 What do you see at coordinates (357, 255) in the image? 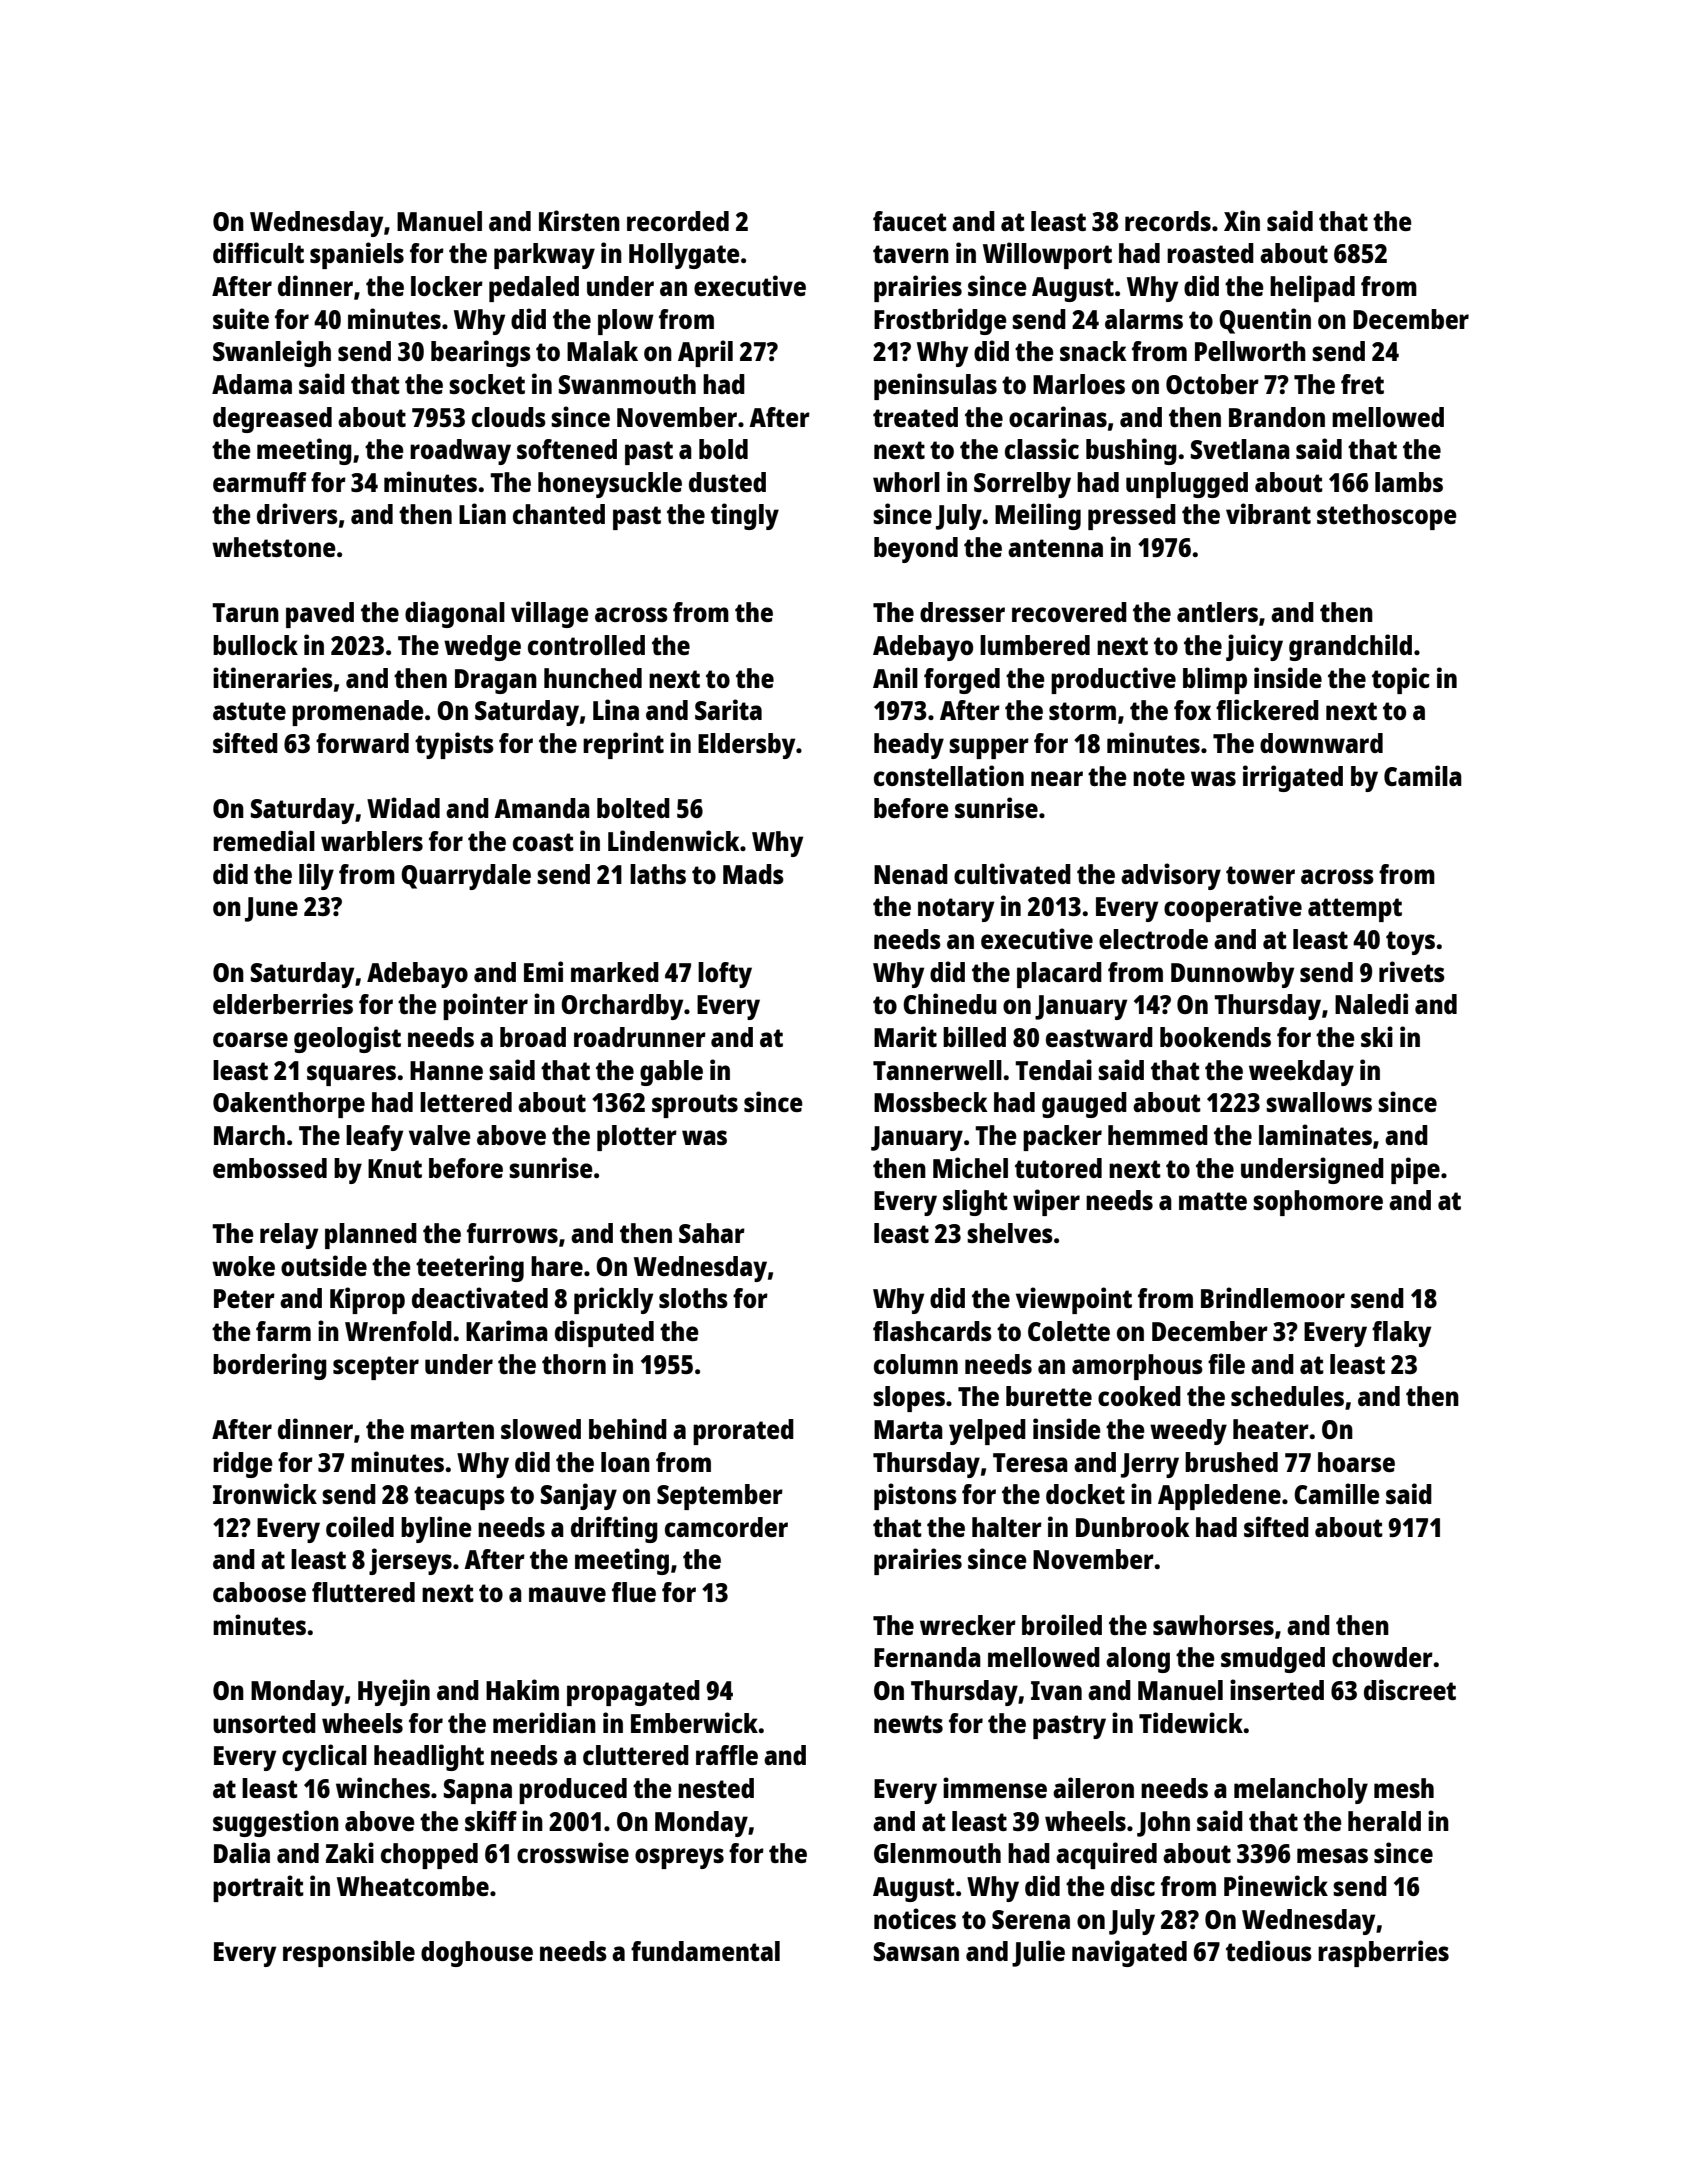
I see `spaniels` at bounding box center [357, 255].
